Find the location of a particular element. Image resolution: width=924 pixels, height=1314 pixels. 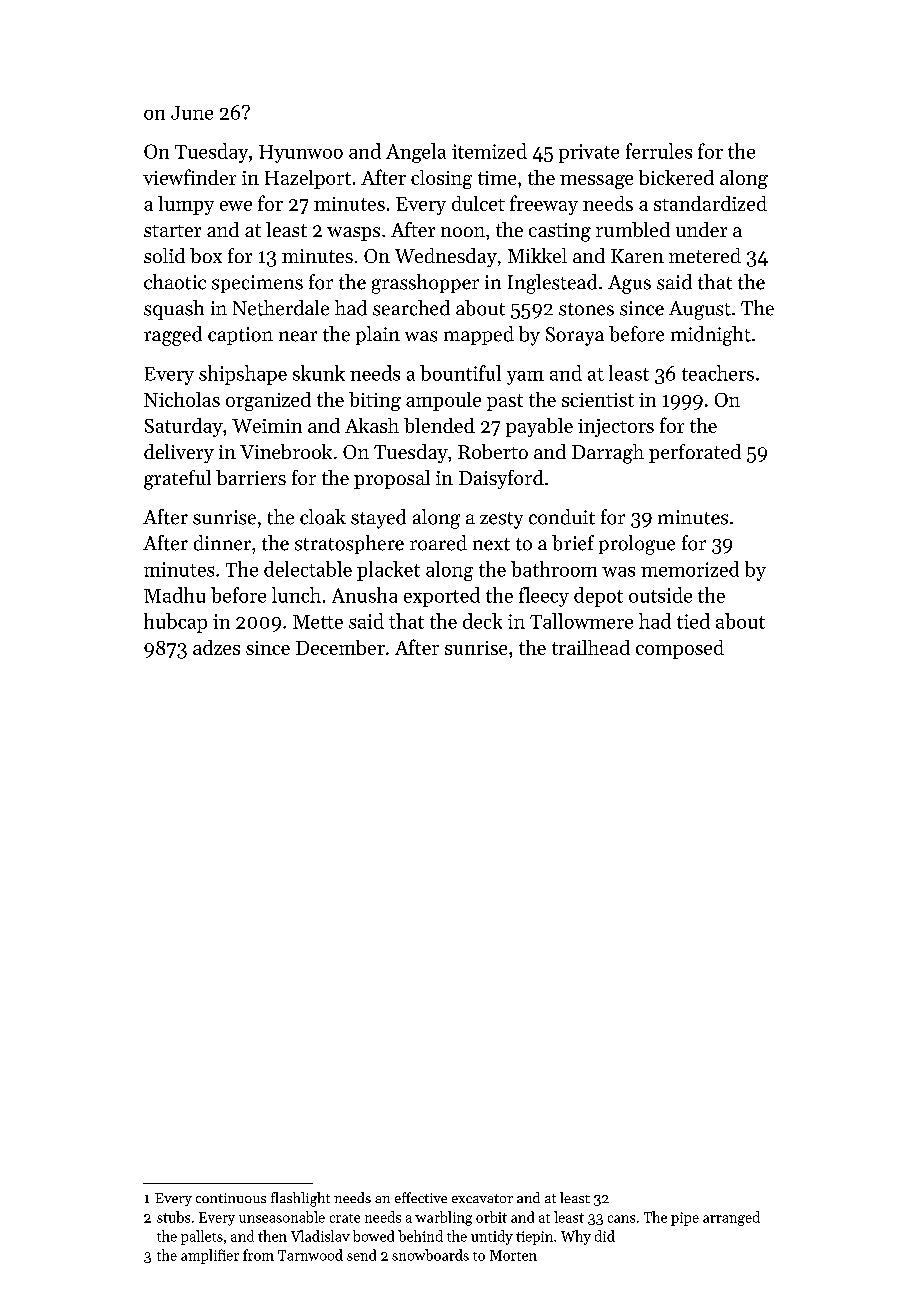

composed is located at coordinates (680, 649).
